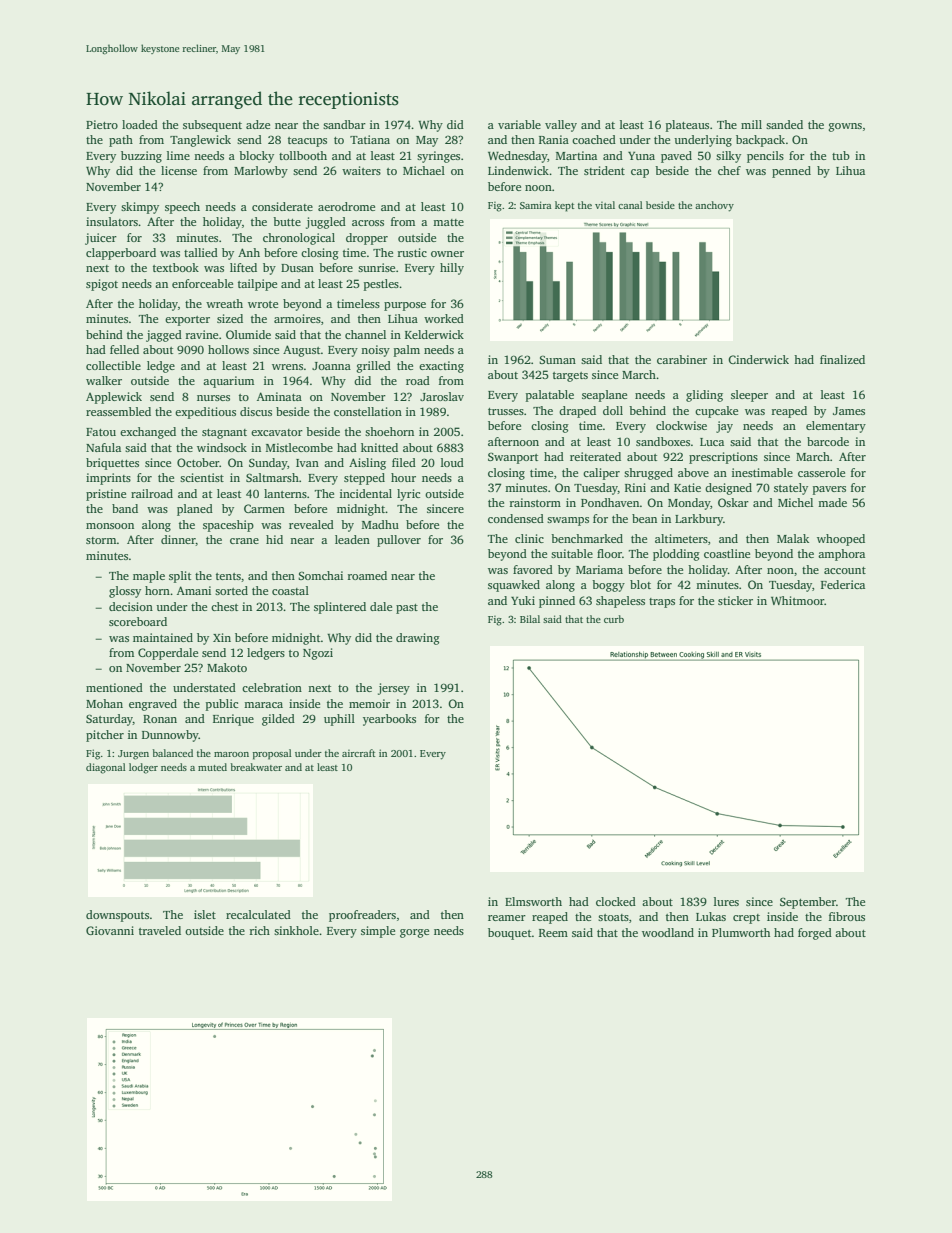  I want to click on Giovanni, so click(110, 930).
